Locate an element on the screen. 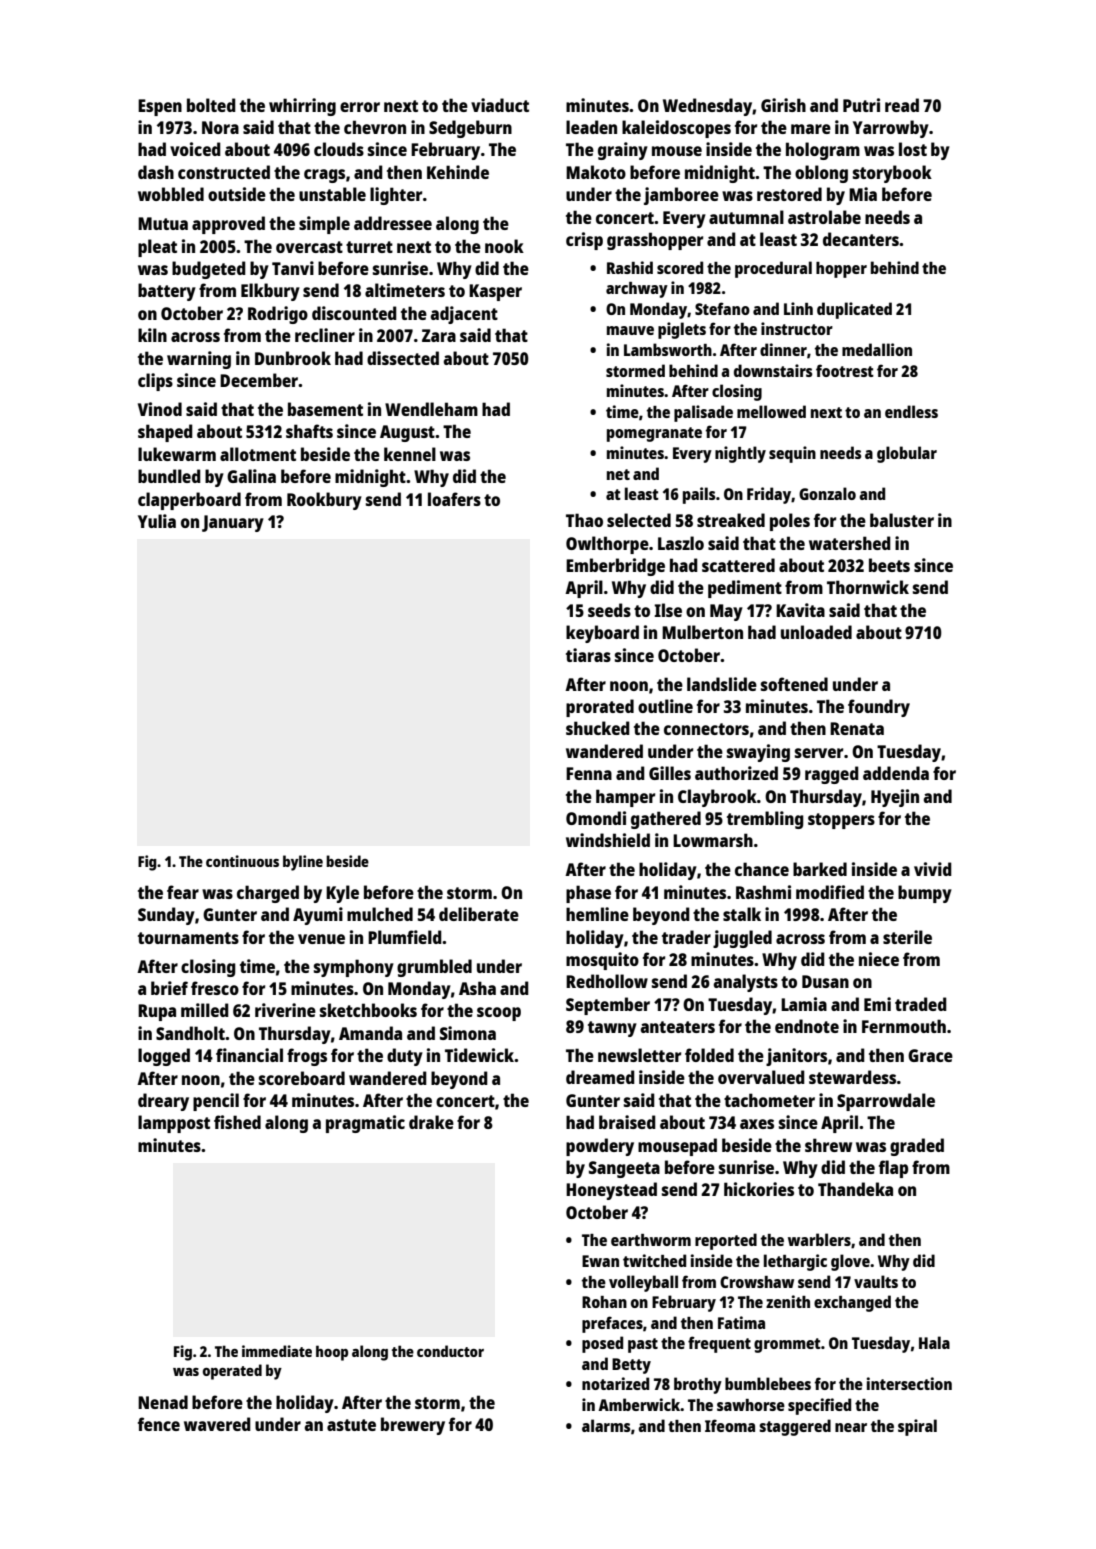 This screenshot has height=1549, width=1096. basement is located at coordinates (325, 409).
